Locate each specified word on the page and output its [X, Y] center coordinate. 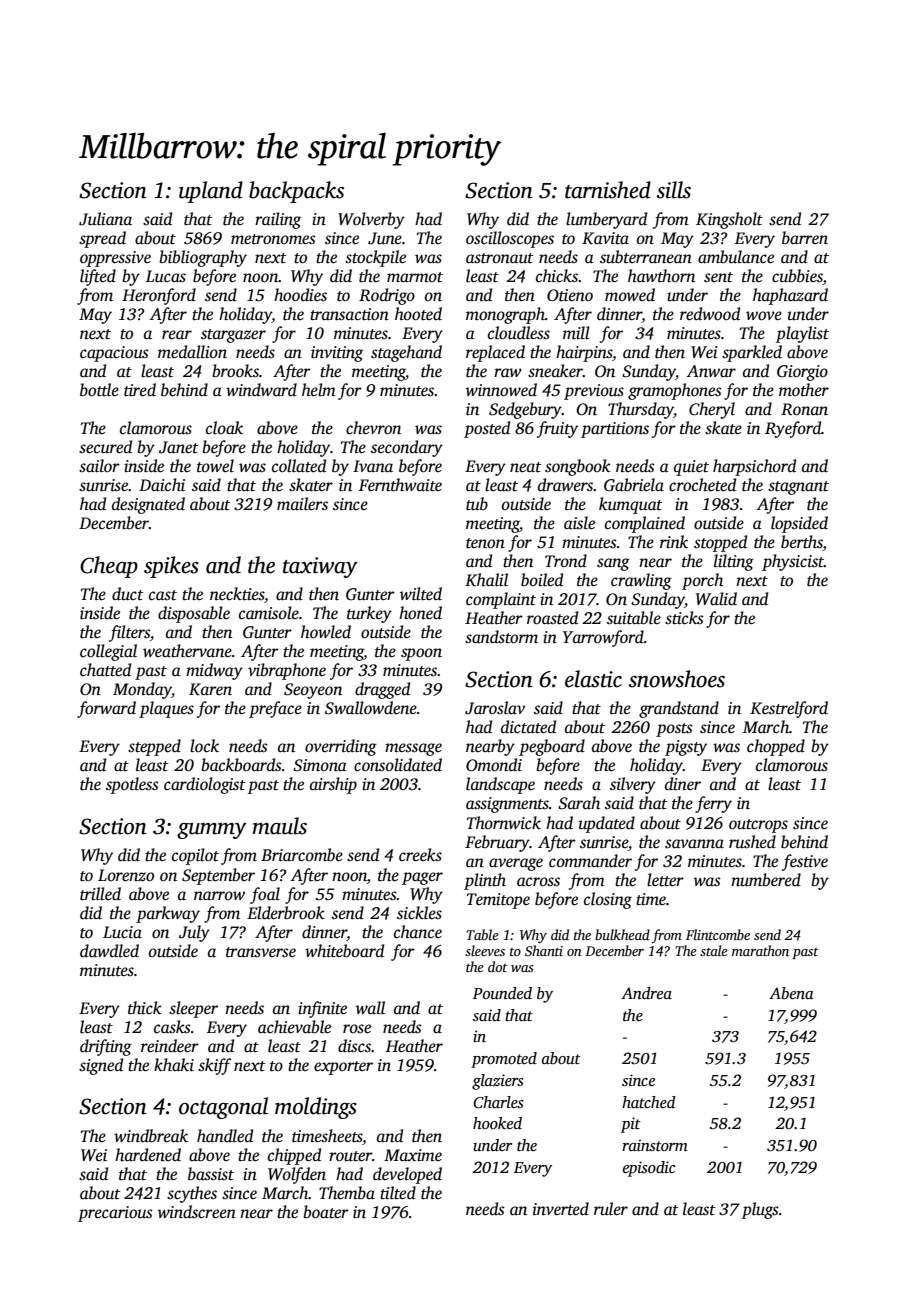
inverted [561, 1209]
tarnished [608, 190]
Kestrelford [789, 709]
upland [211, 192]
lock [204, 746]
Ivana [373, 466]
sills [674, 190]
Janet [179, 447]
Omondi [494, 765]
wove [764, 316]
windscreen [197, 1212]
